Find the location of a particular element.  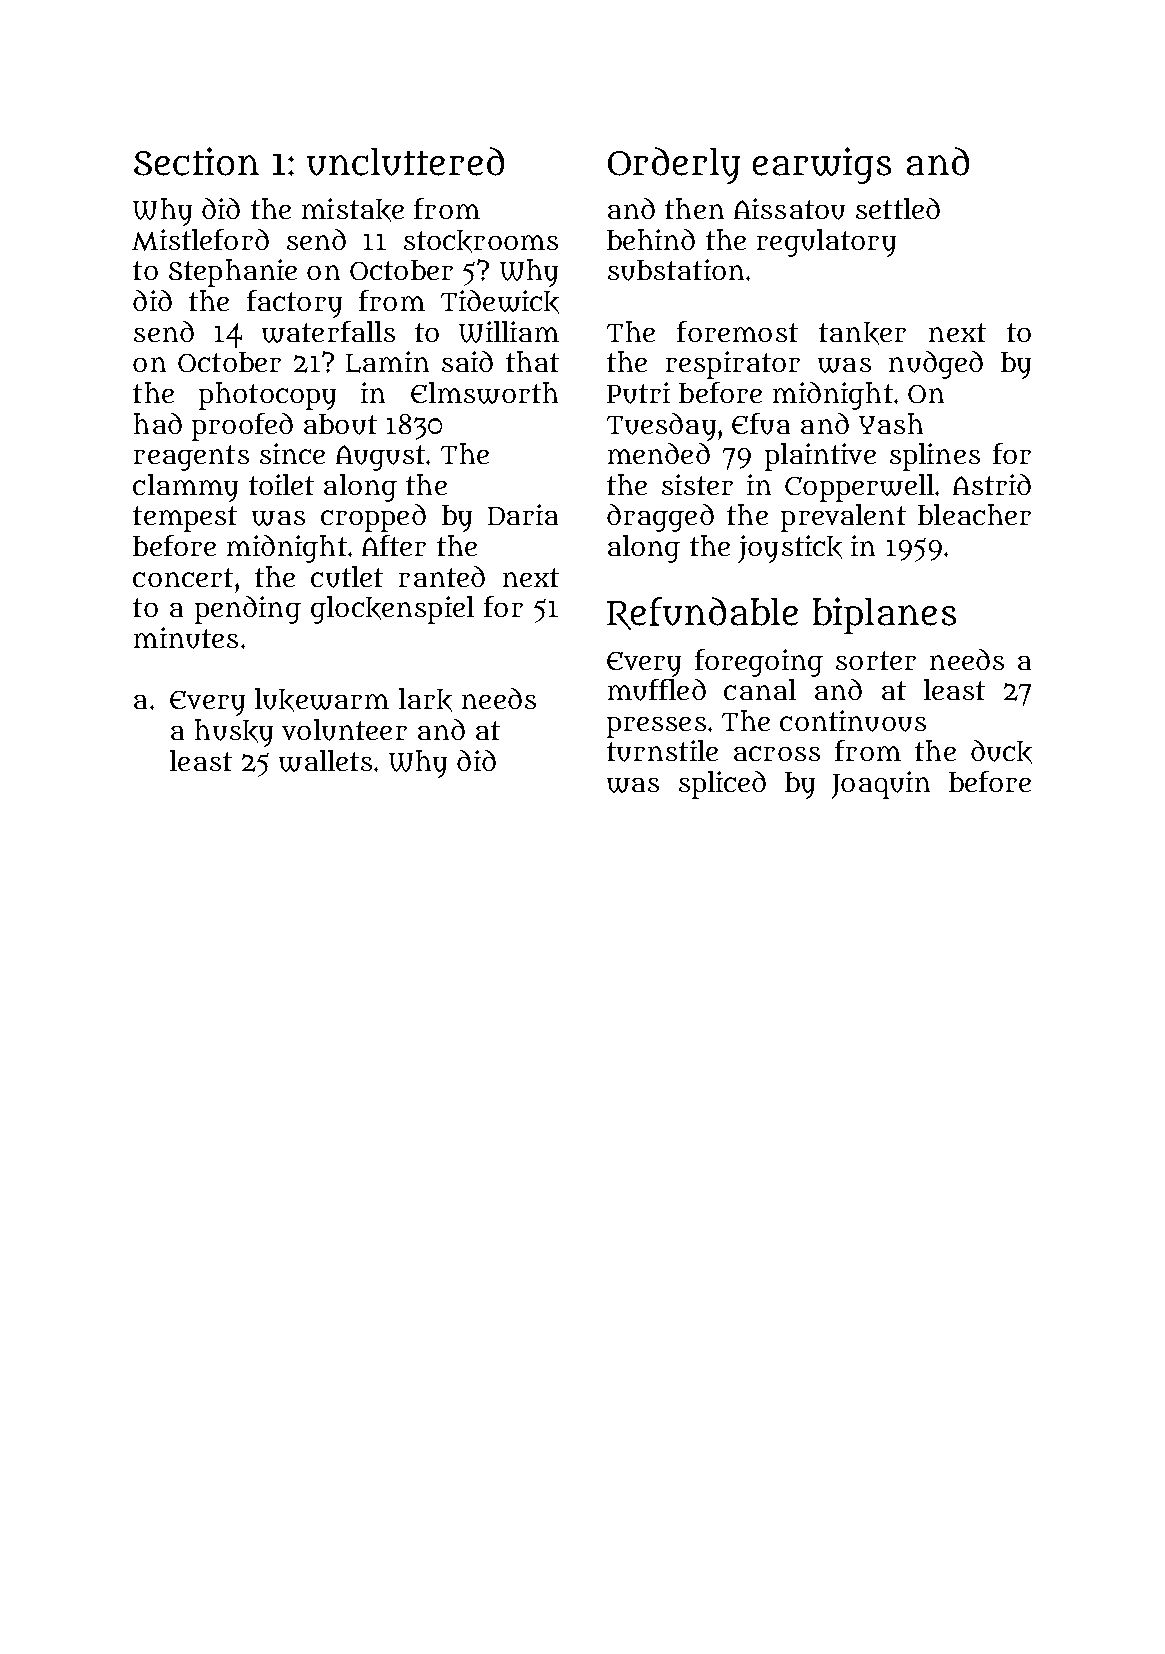

lukewarm is located at coordinates (322, 700).
